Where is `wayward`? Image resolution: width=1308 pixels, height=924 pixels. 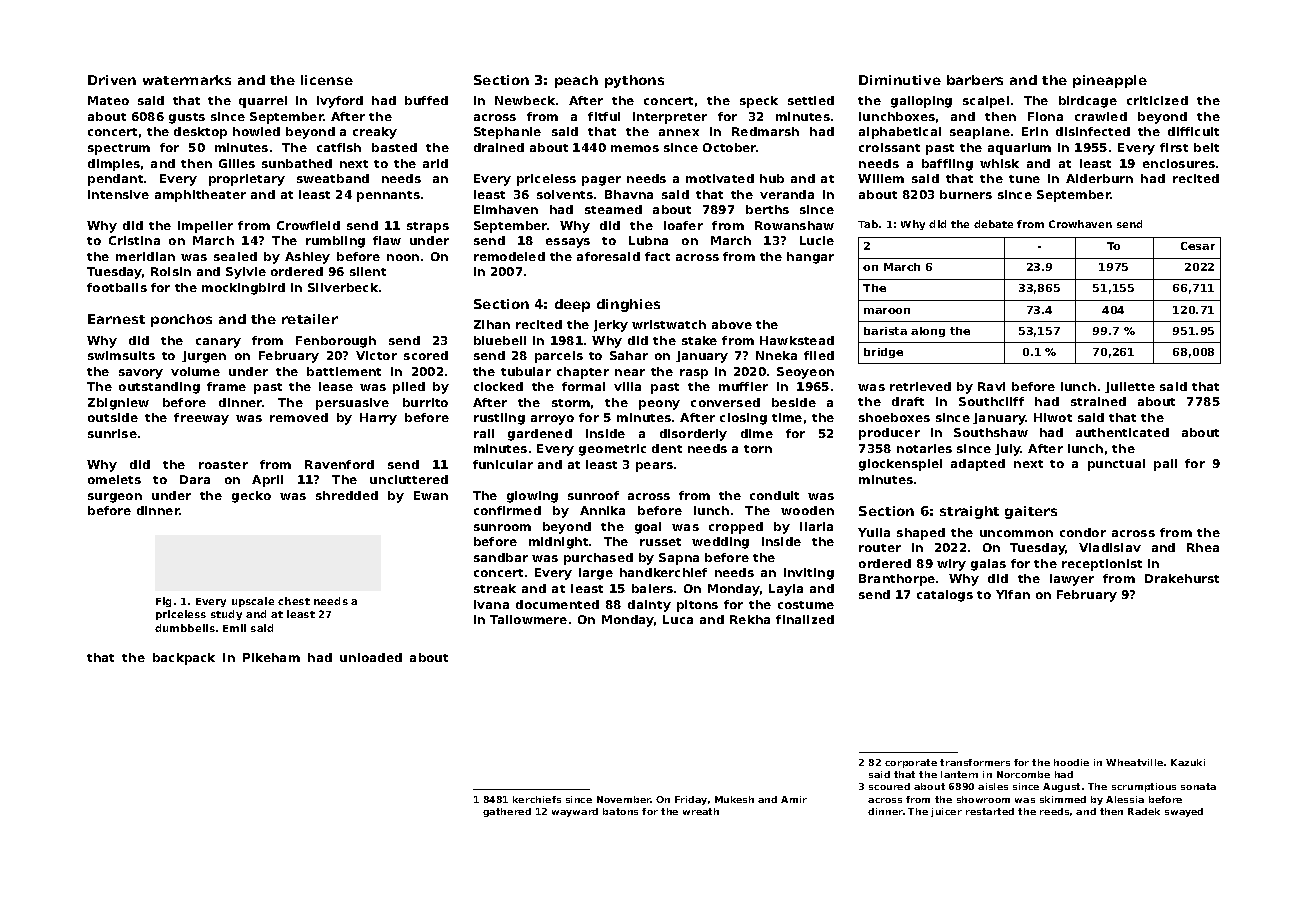
wayward is located at coordinates (575, 812).
